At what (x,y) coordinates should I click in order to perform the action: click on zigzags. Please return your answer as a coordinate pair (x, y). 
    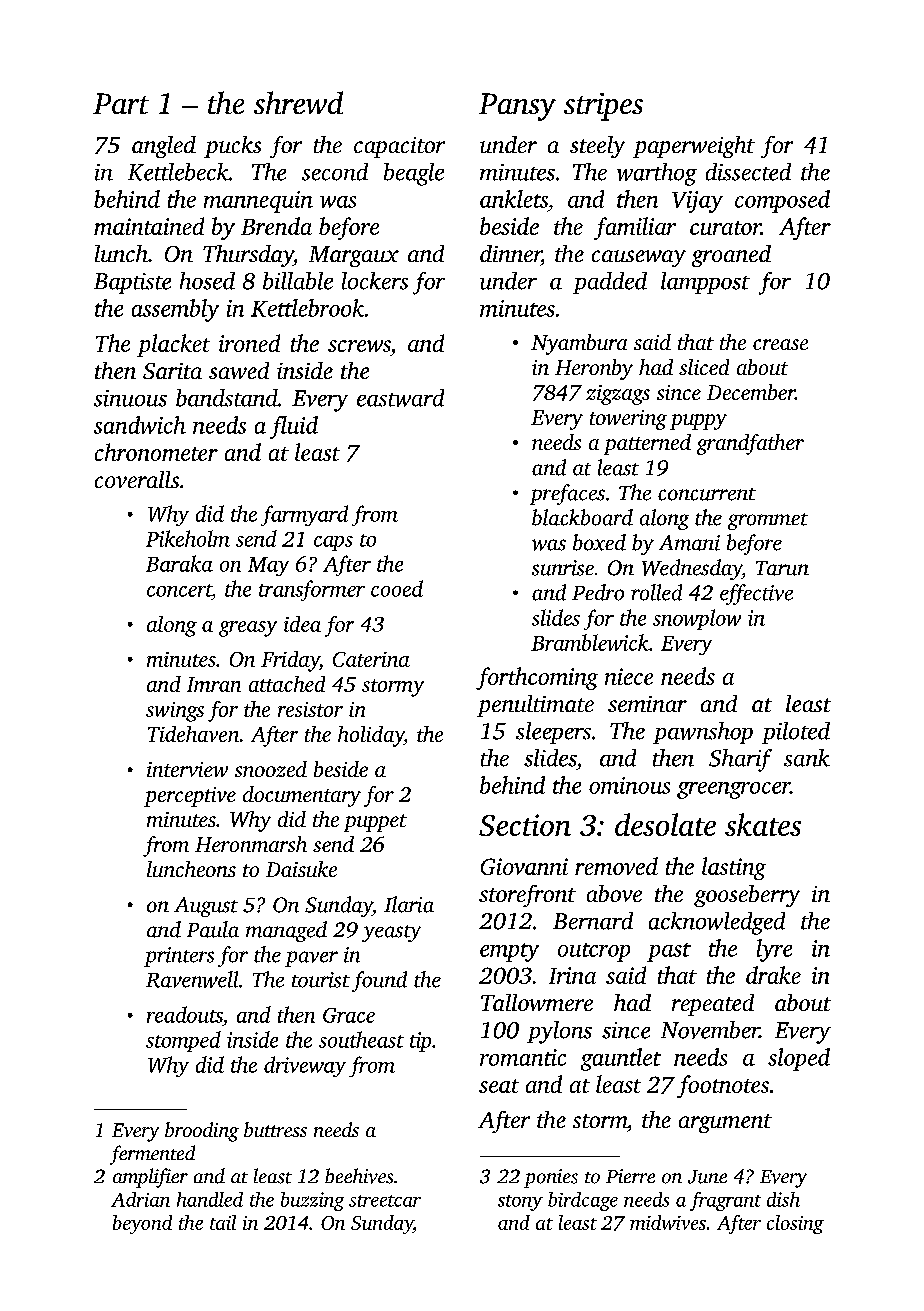
    Looking at the image, I should click on (618, 395).
